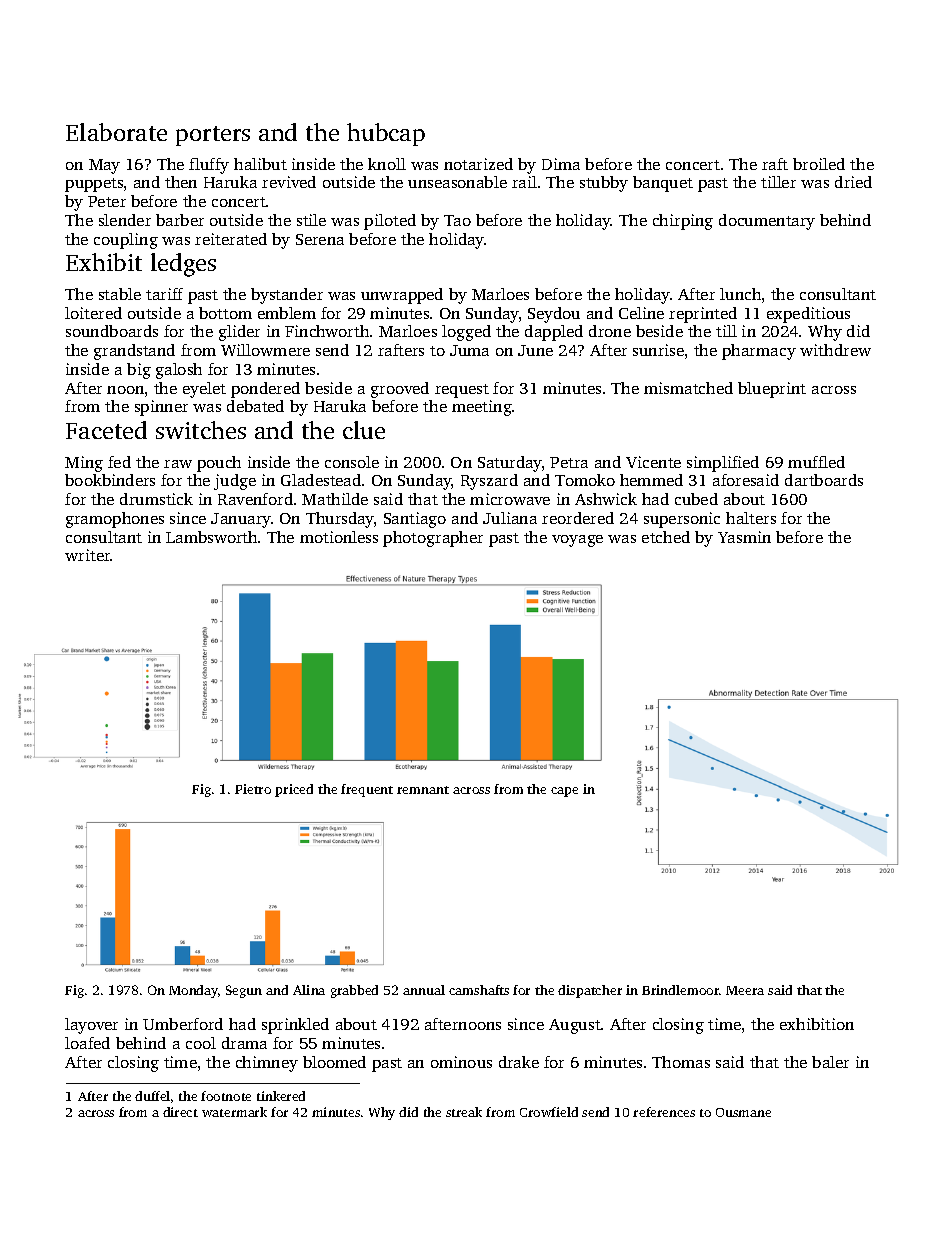  I want to click on judge, so click(235, 482).
